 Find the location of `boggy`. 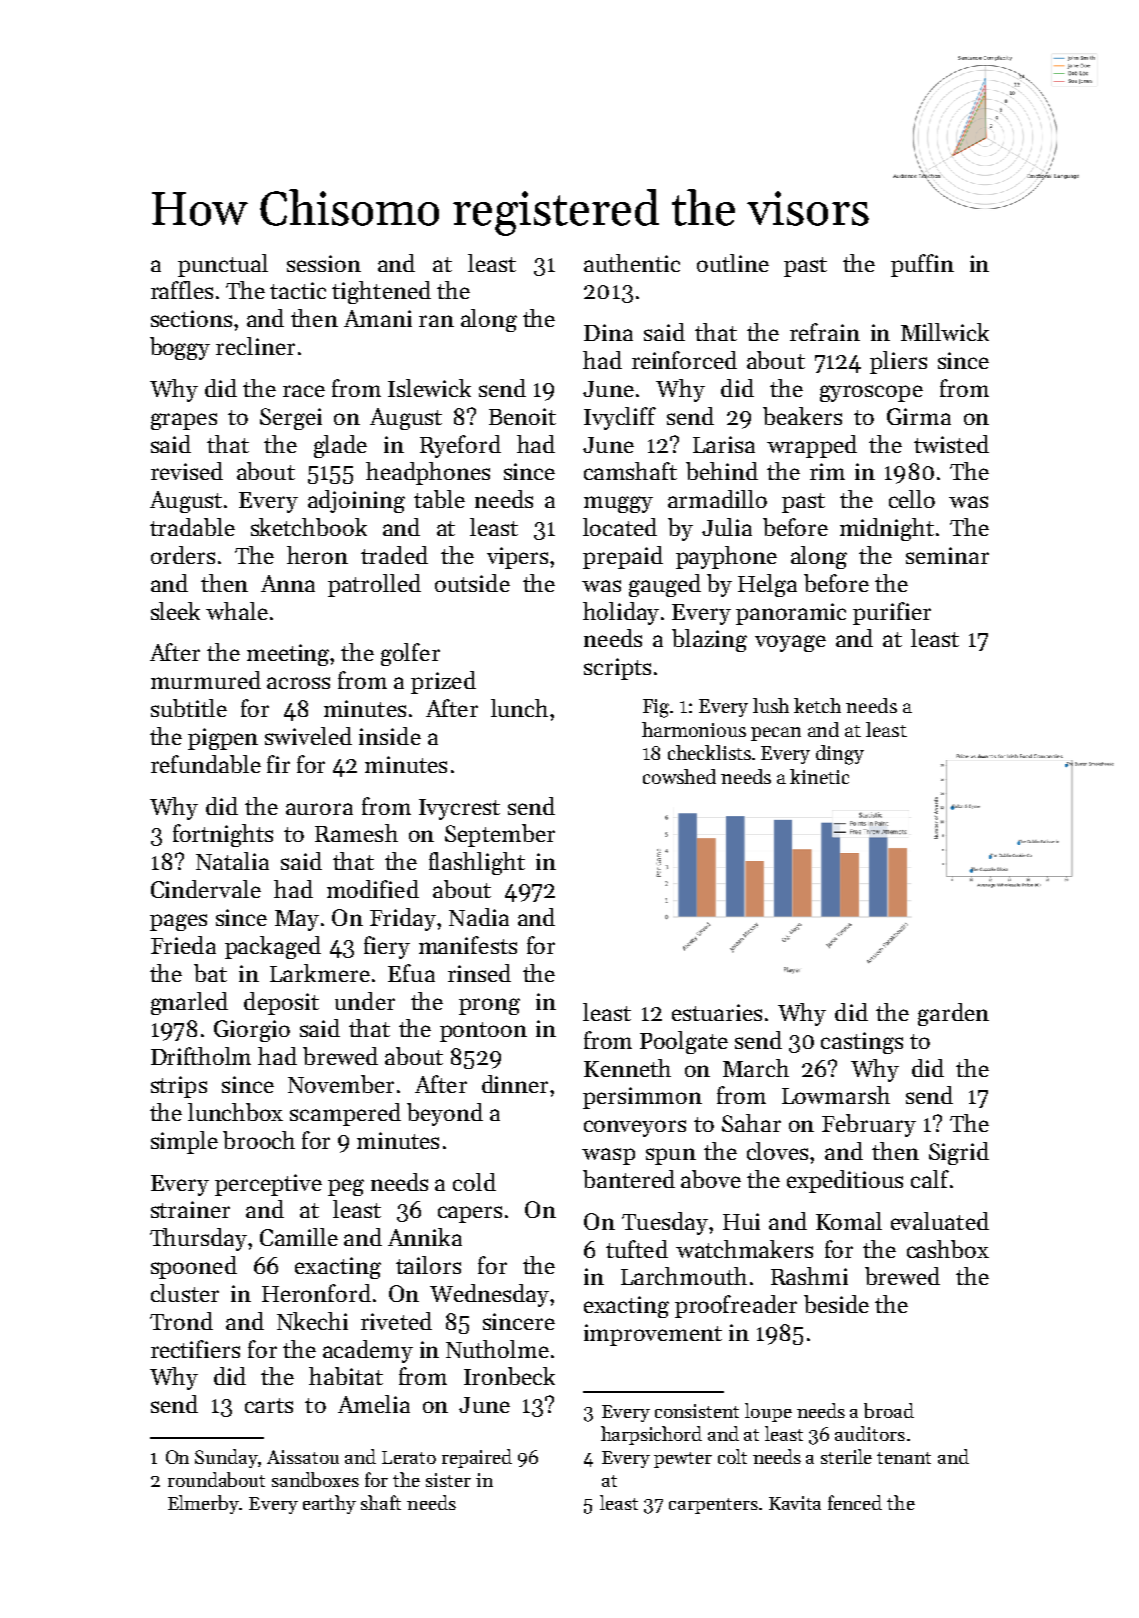

boggy is located at coordinates (180, 348).
